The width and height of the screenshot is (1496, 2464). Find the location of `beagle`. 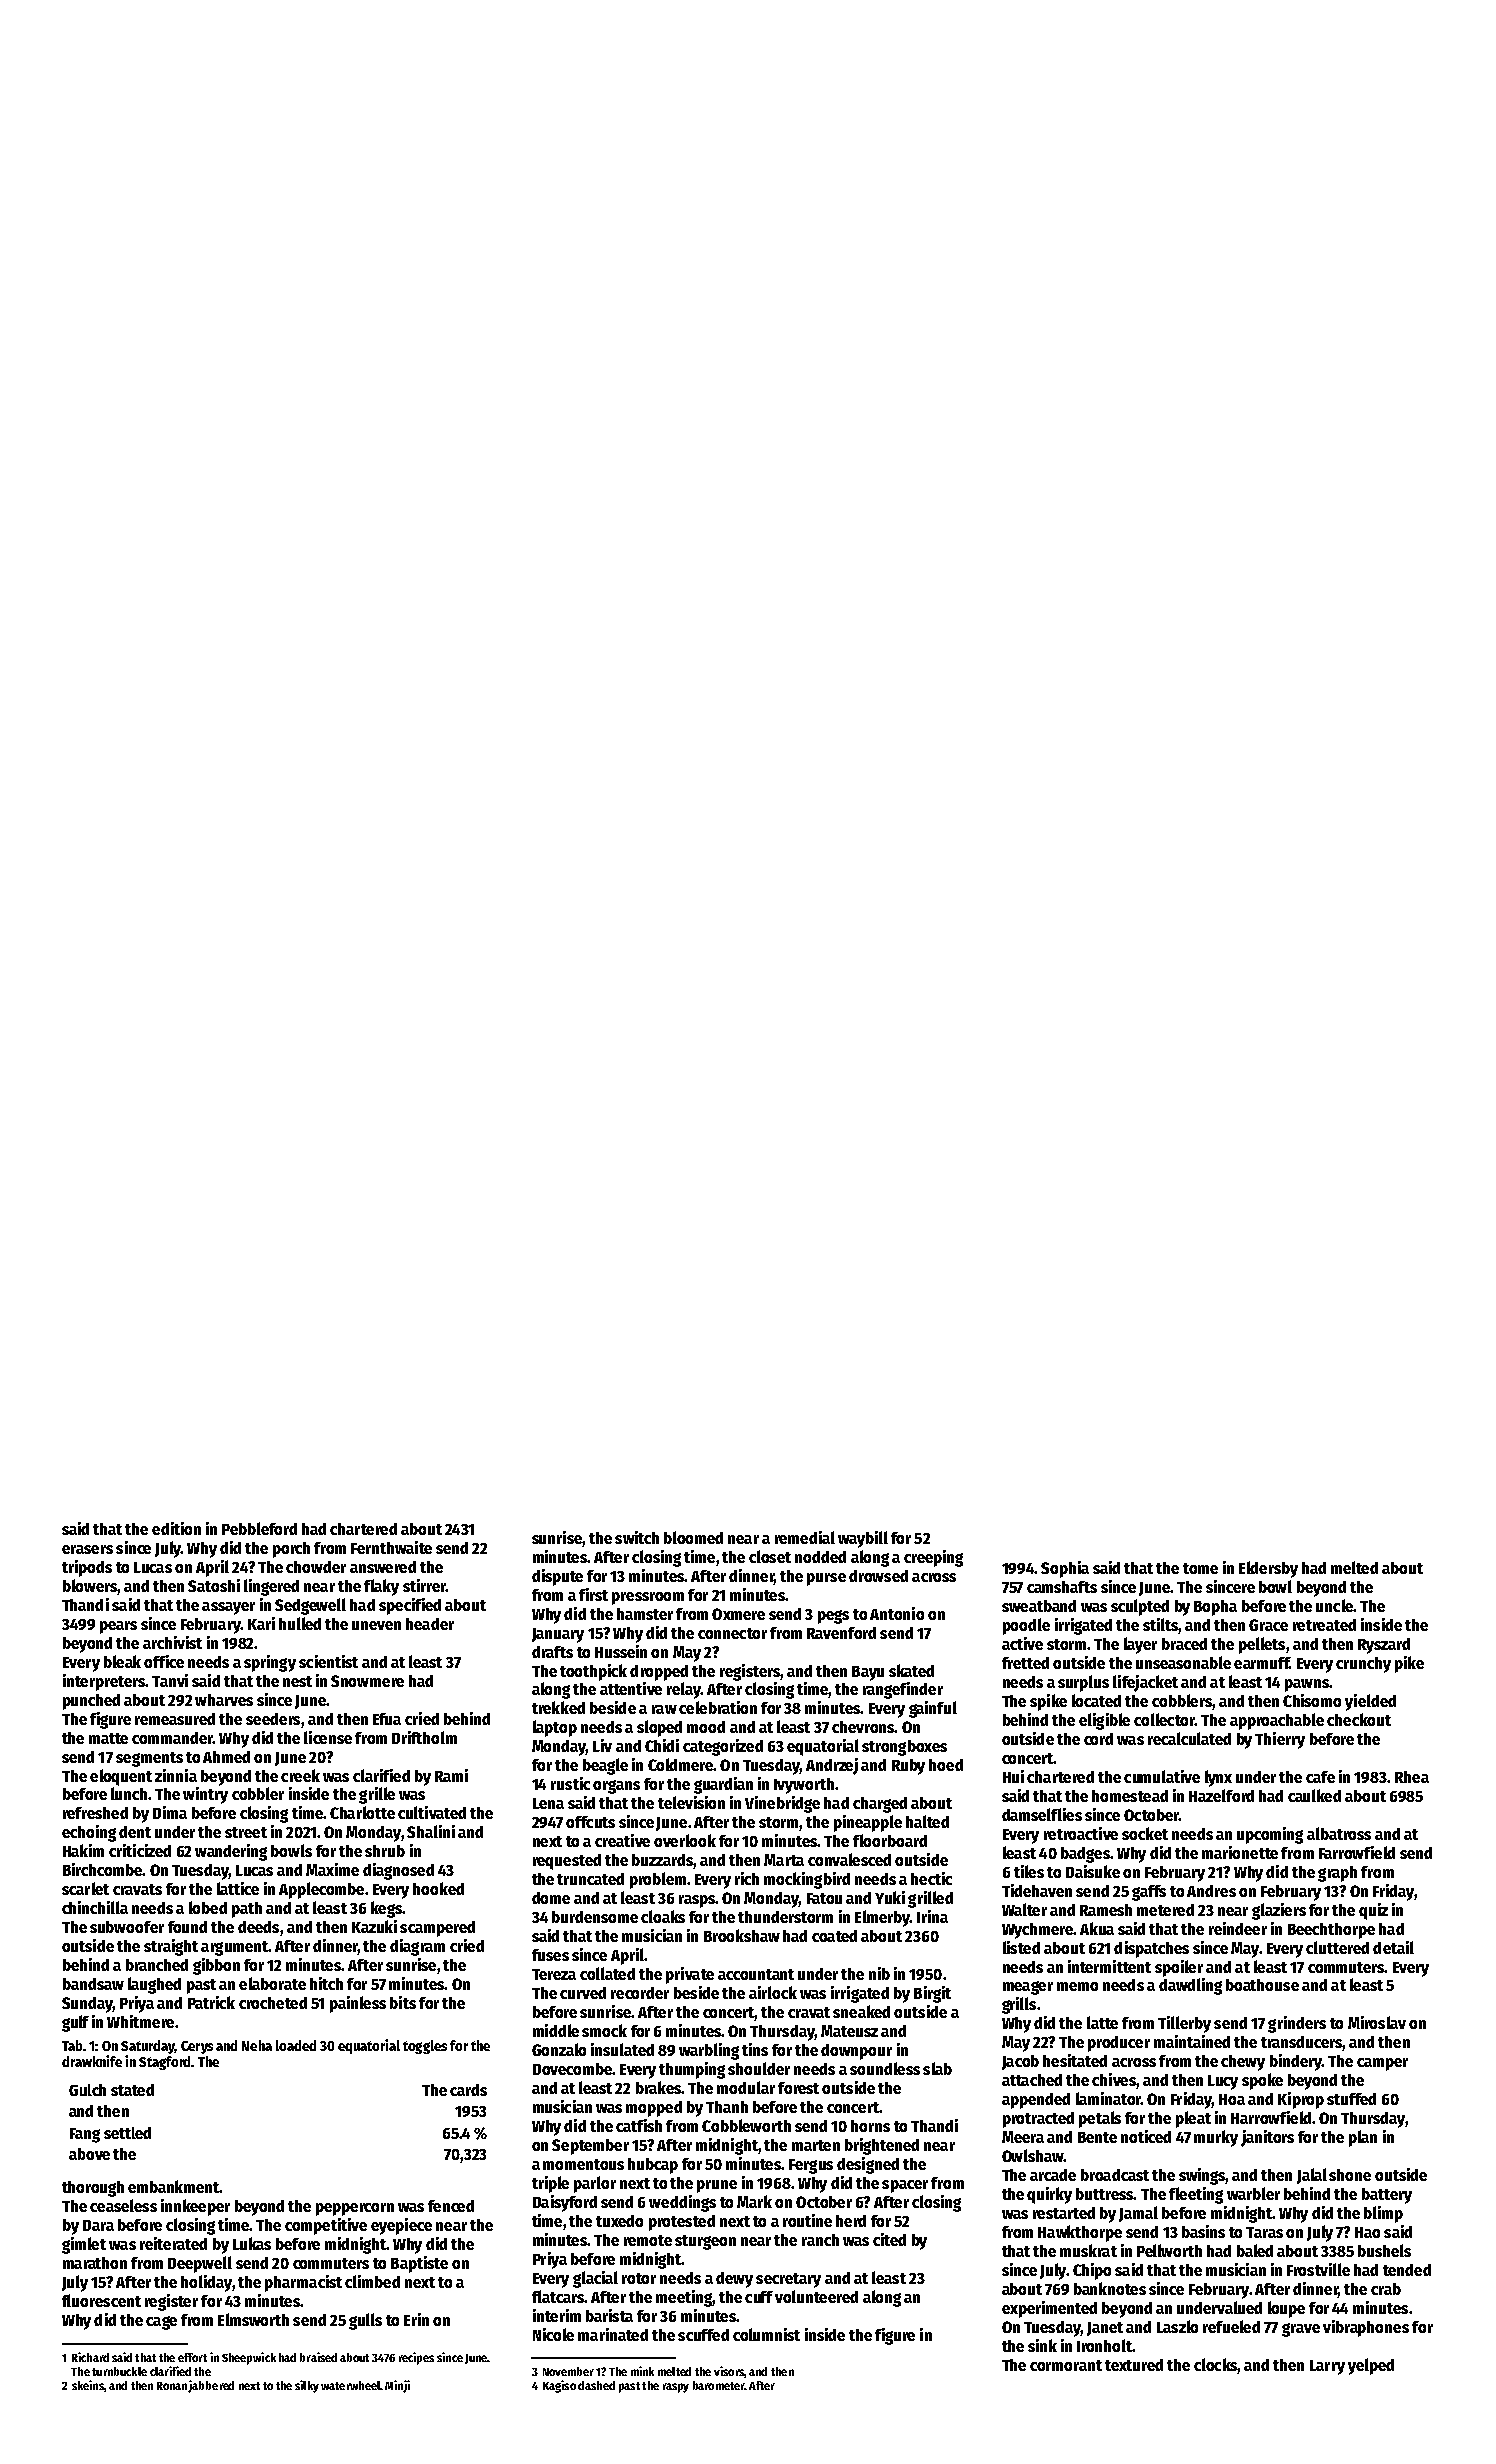

beagle is located at coordinates (605, 1766).
